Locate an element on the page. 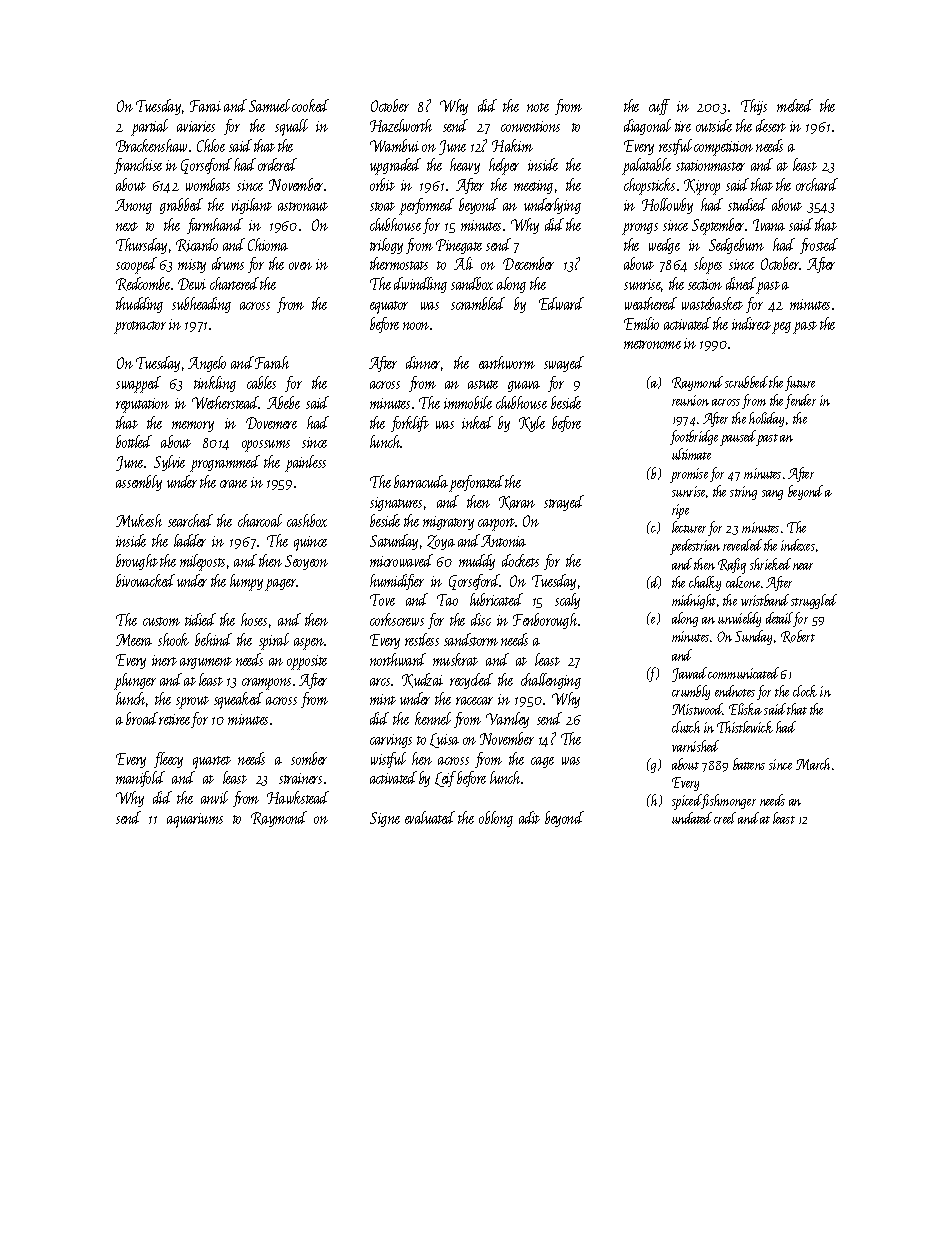  creel is located at coordinates (725, 818).
